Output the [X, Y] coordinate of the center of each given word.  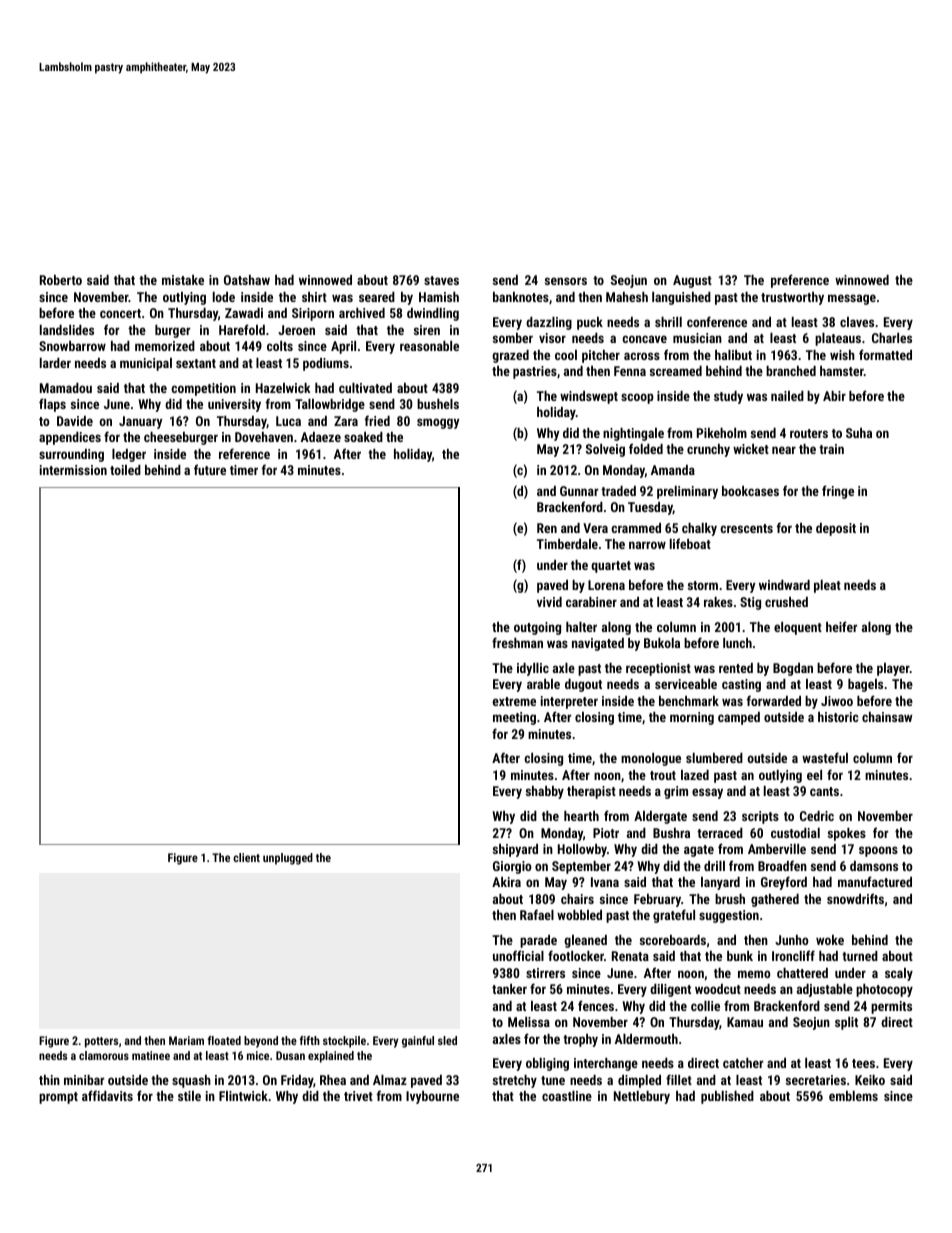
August [692, 281]
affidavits [107, 1095]
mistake [183, 280]
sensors [566, 281]
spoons [878, 851]
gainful [418, 1042]
